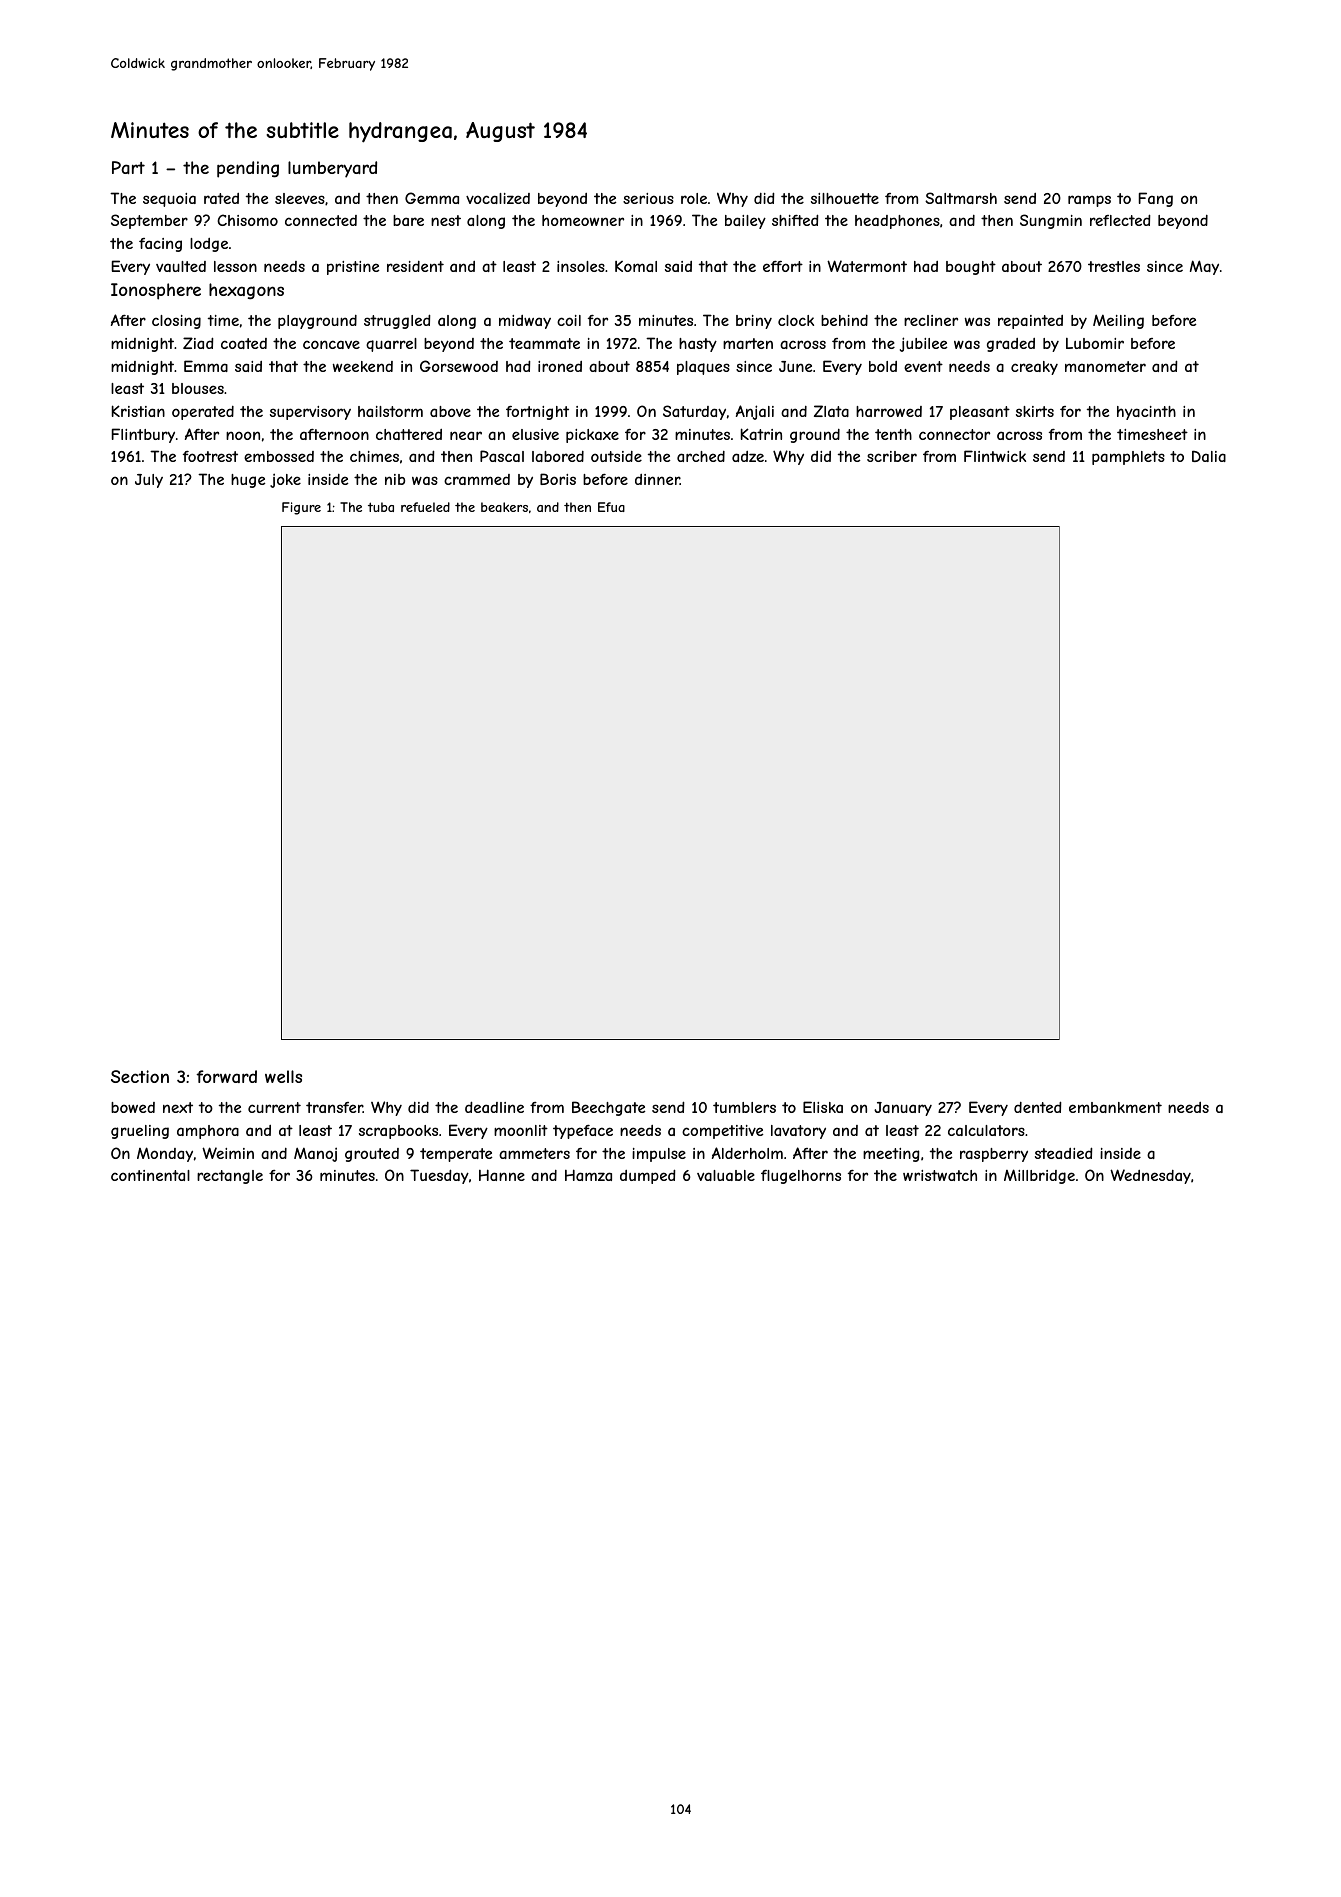 This screenshot has height=1897, width=1341. What do you see at coordinates (228, 1153) in the screenshot?
I see `Weimin` at bounding box center [228, 1153].
